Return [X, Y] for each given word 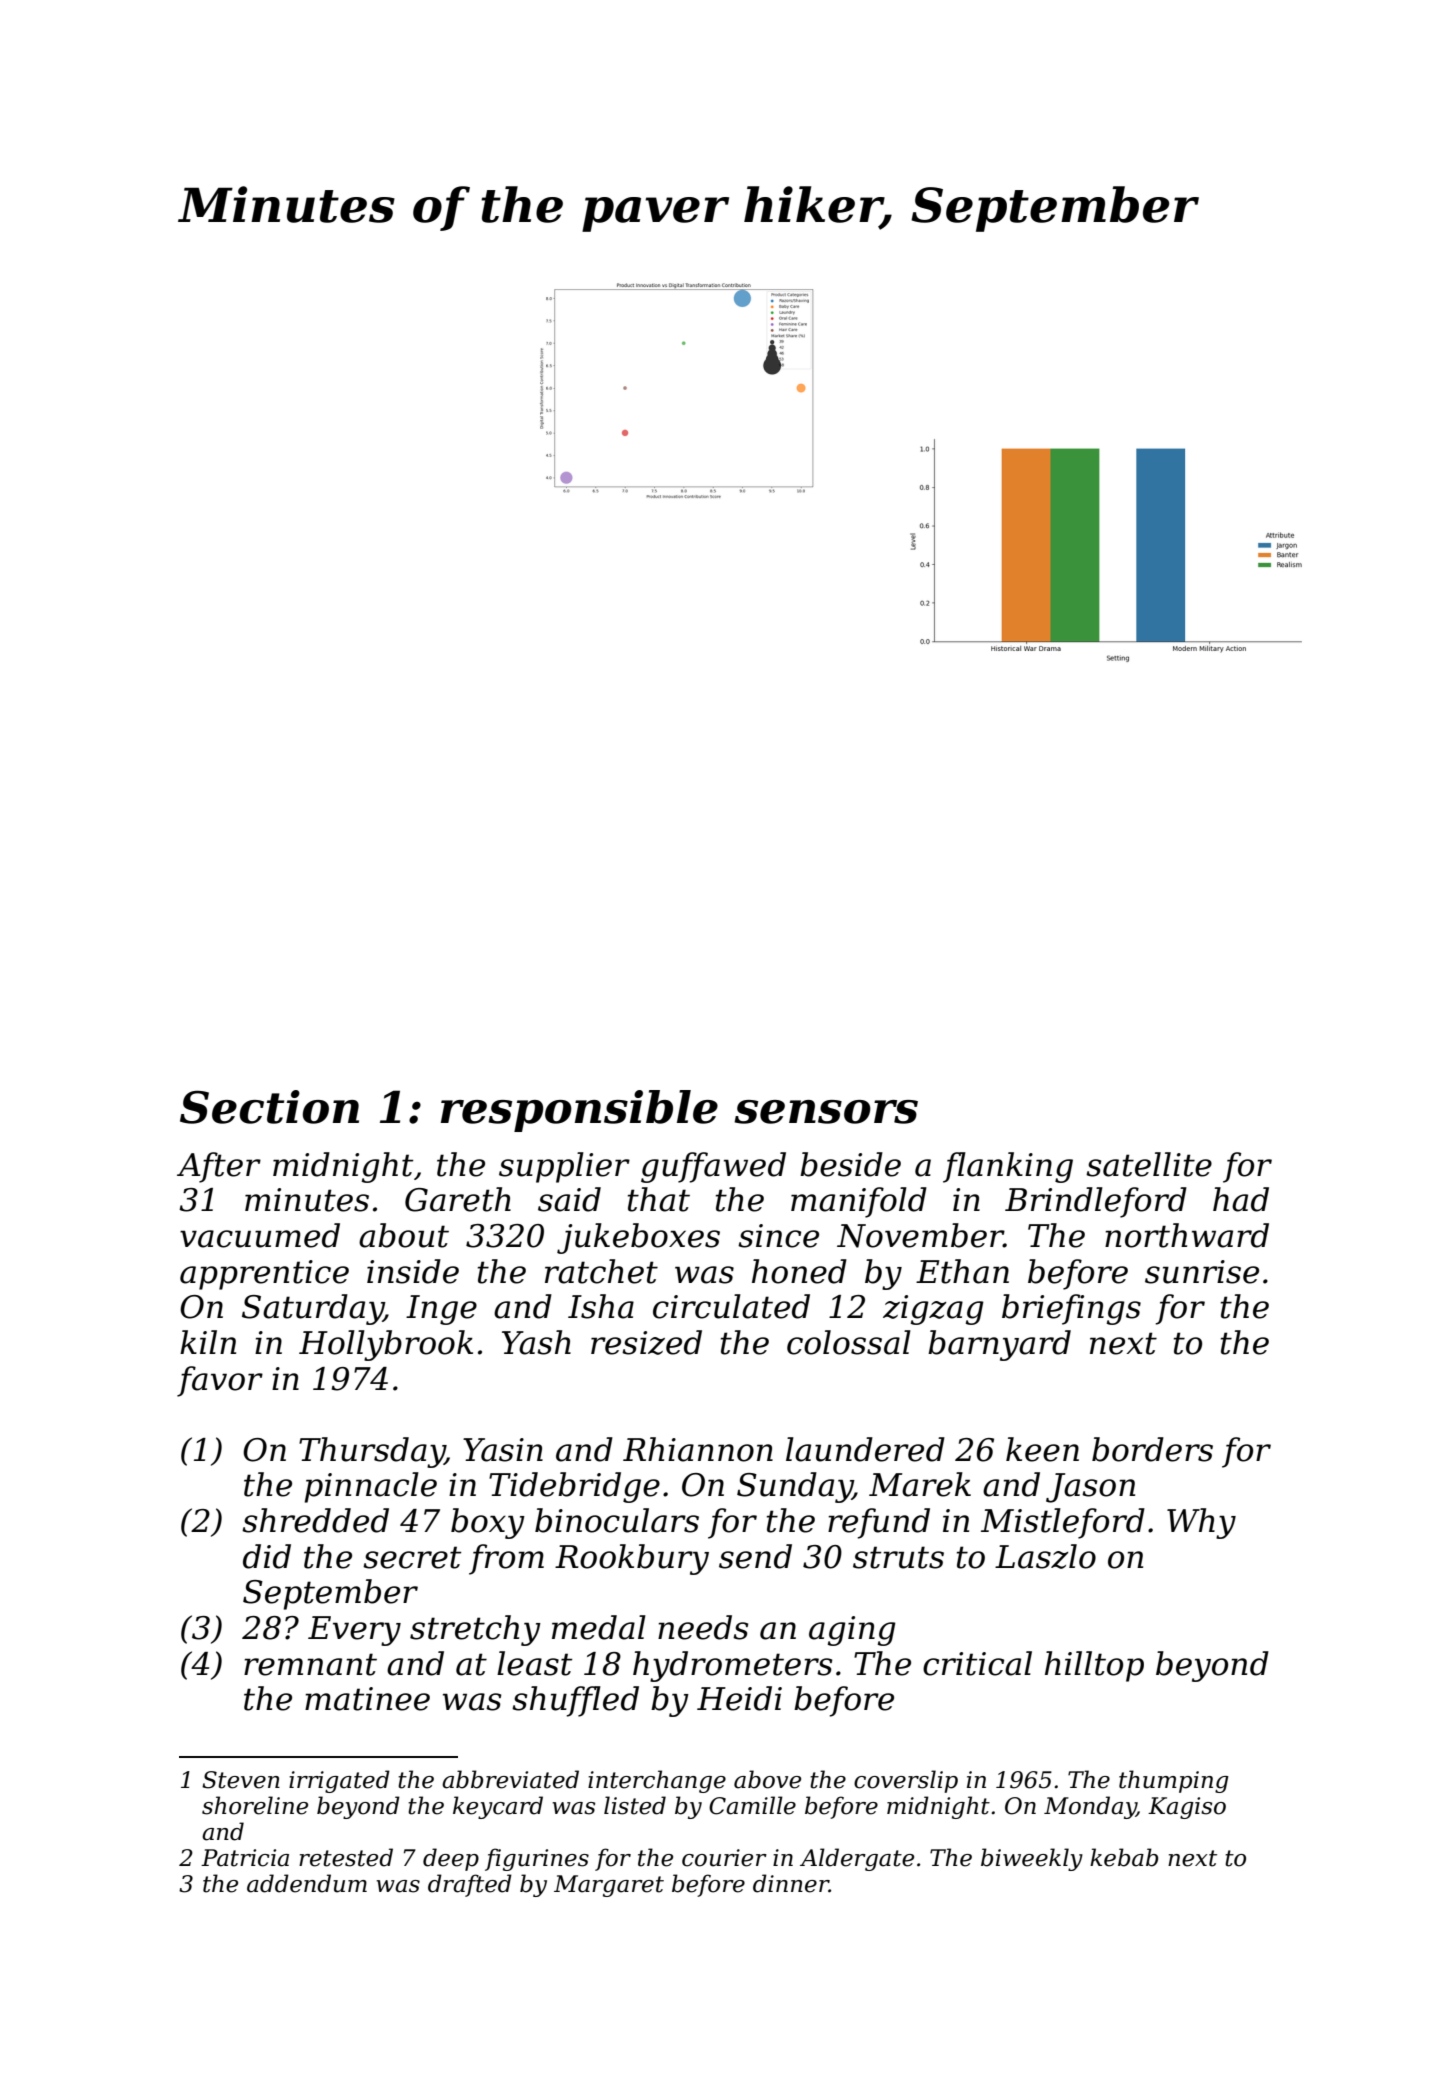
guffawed [713, 1167]
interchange [657, 1781]
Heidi [739, 1698]
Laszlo [1045, 1556]
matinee [367, 1699]
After [219, 1167]
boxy [488, 1523]
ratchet [601, 1271]
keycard [498, 1807]
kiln [208, 1342]
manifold [859, 1202]
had [1241, 1199]
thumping [1174, 1781]
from [506, 1559]
